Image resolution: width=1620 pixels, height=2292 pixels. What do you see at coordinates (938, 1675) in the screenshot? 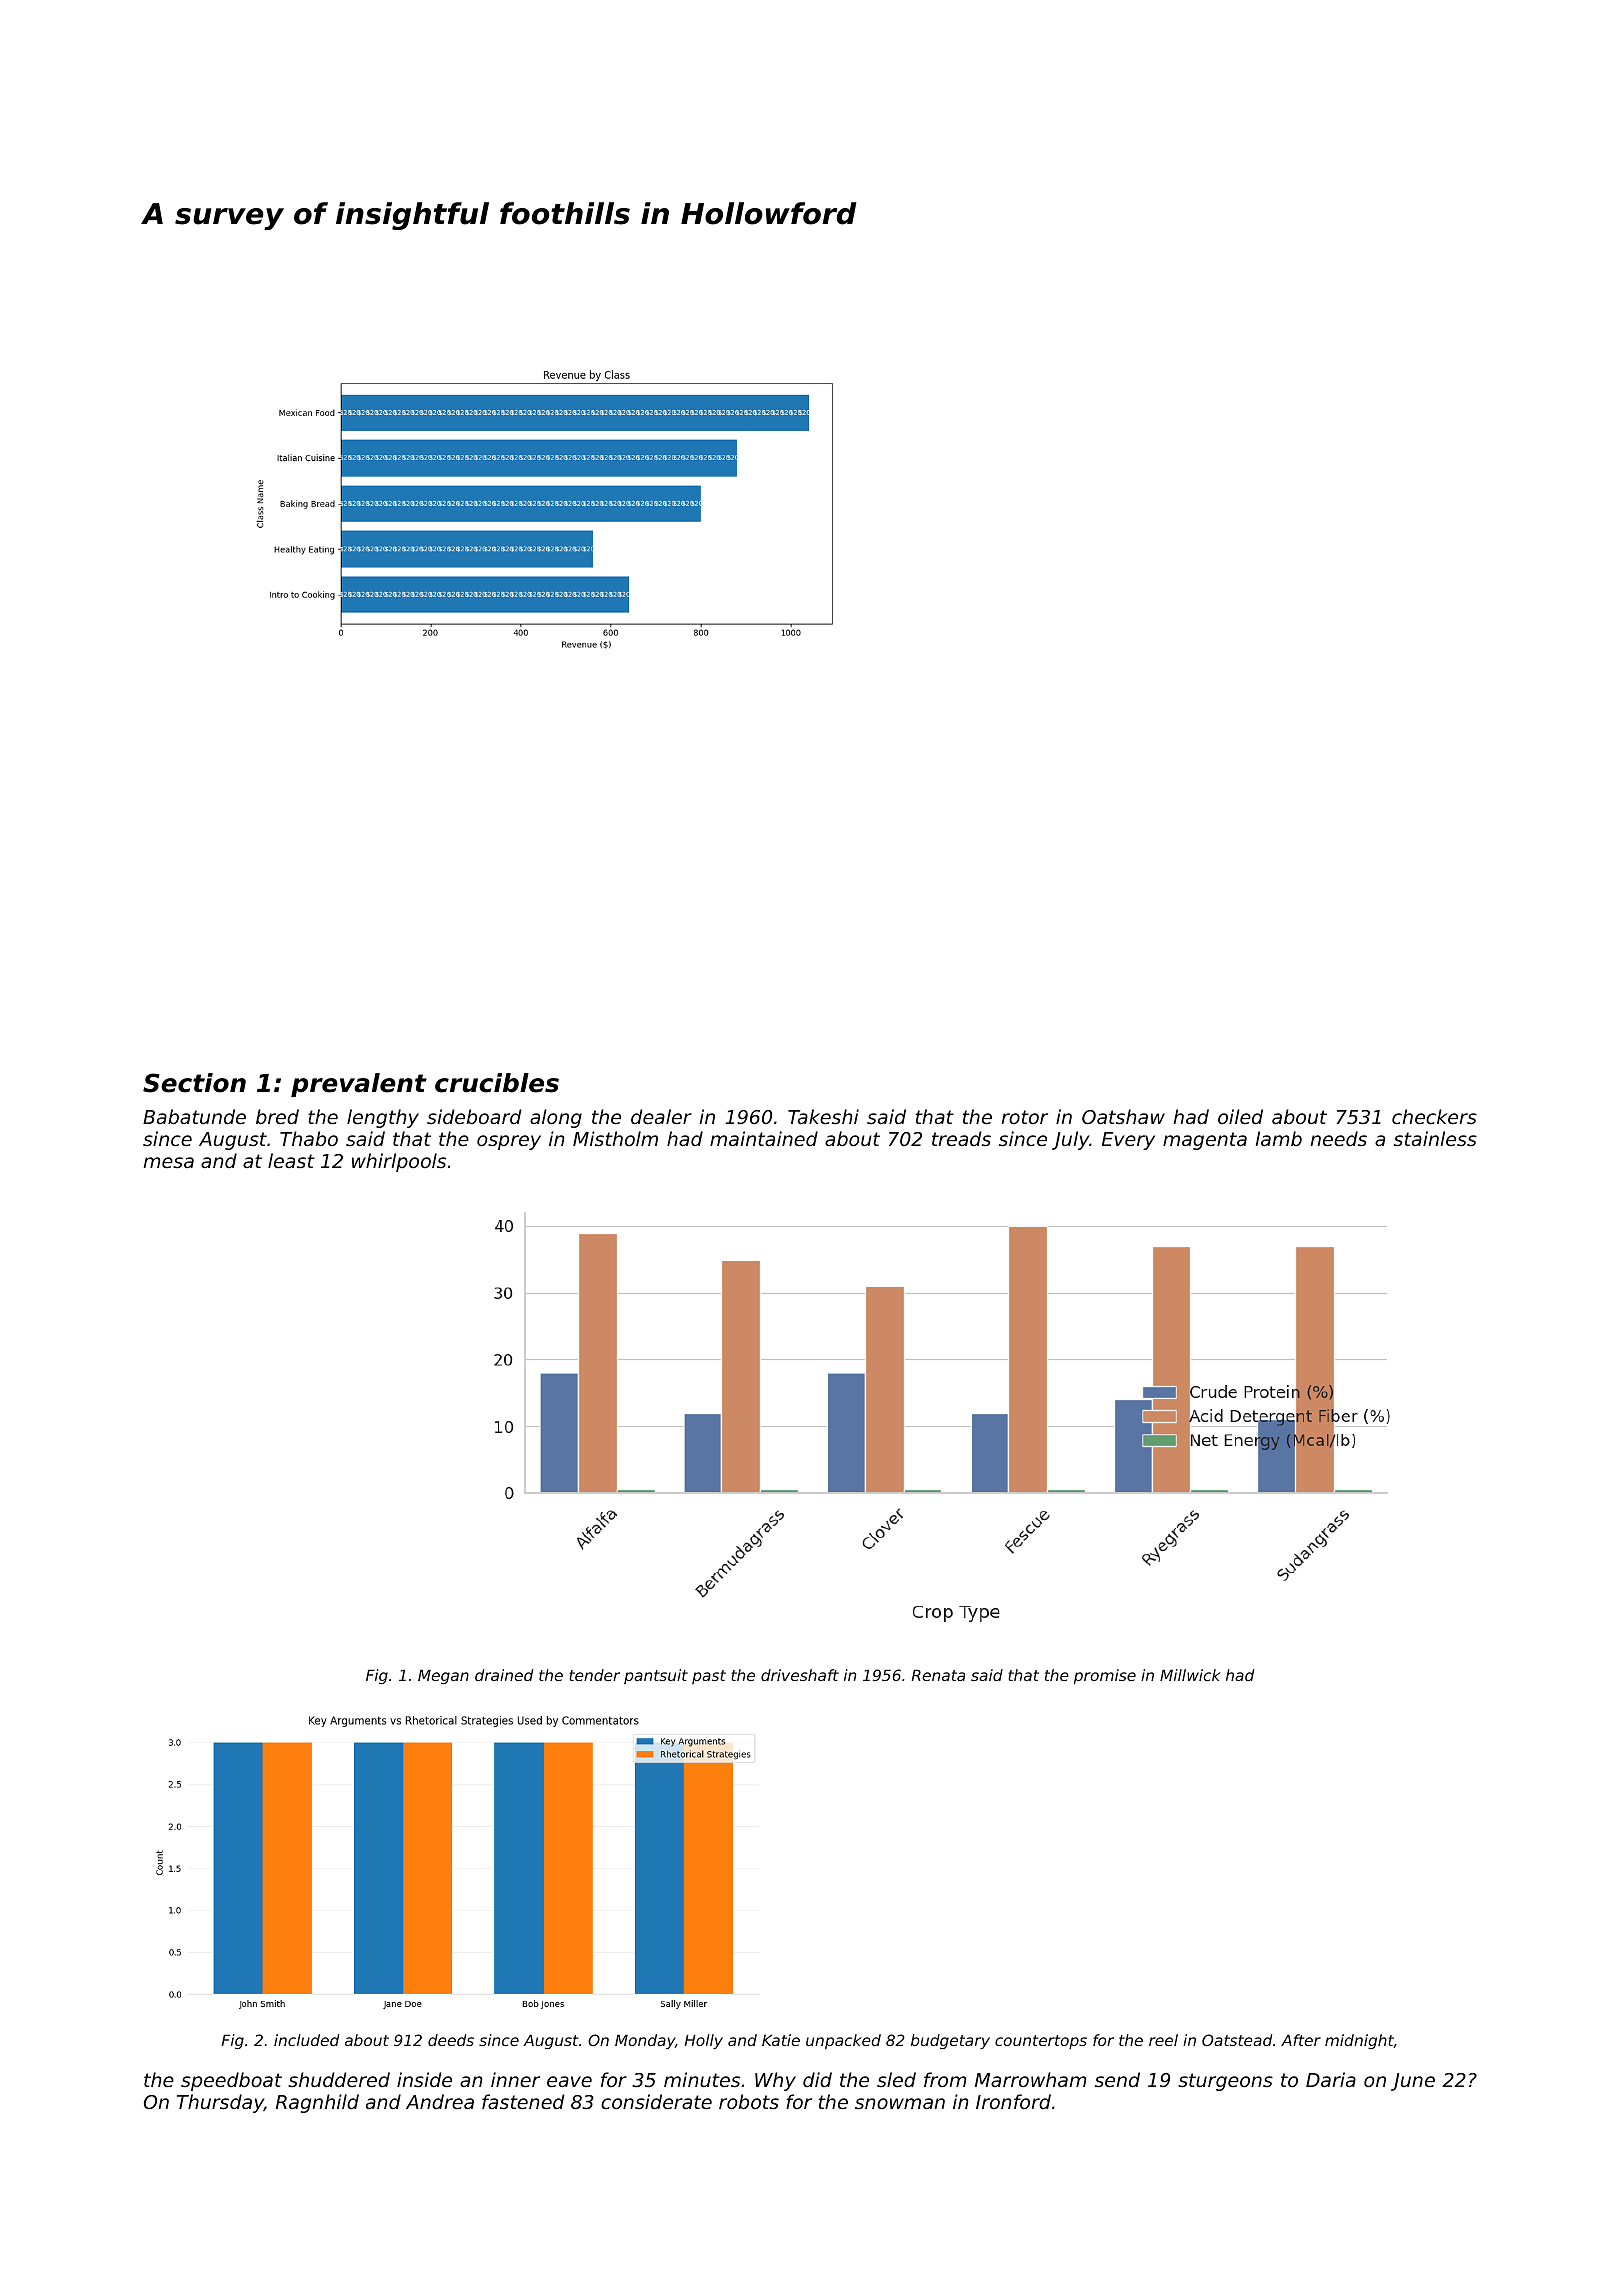
I see `Renata` at bounding box center [938, 1675].
